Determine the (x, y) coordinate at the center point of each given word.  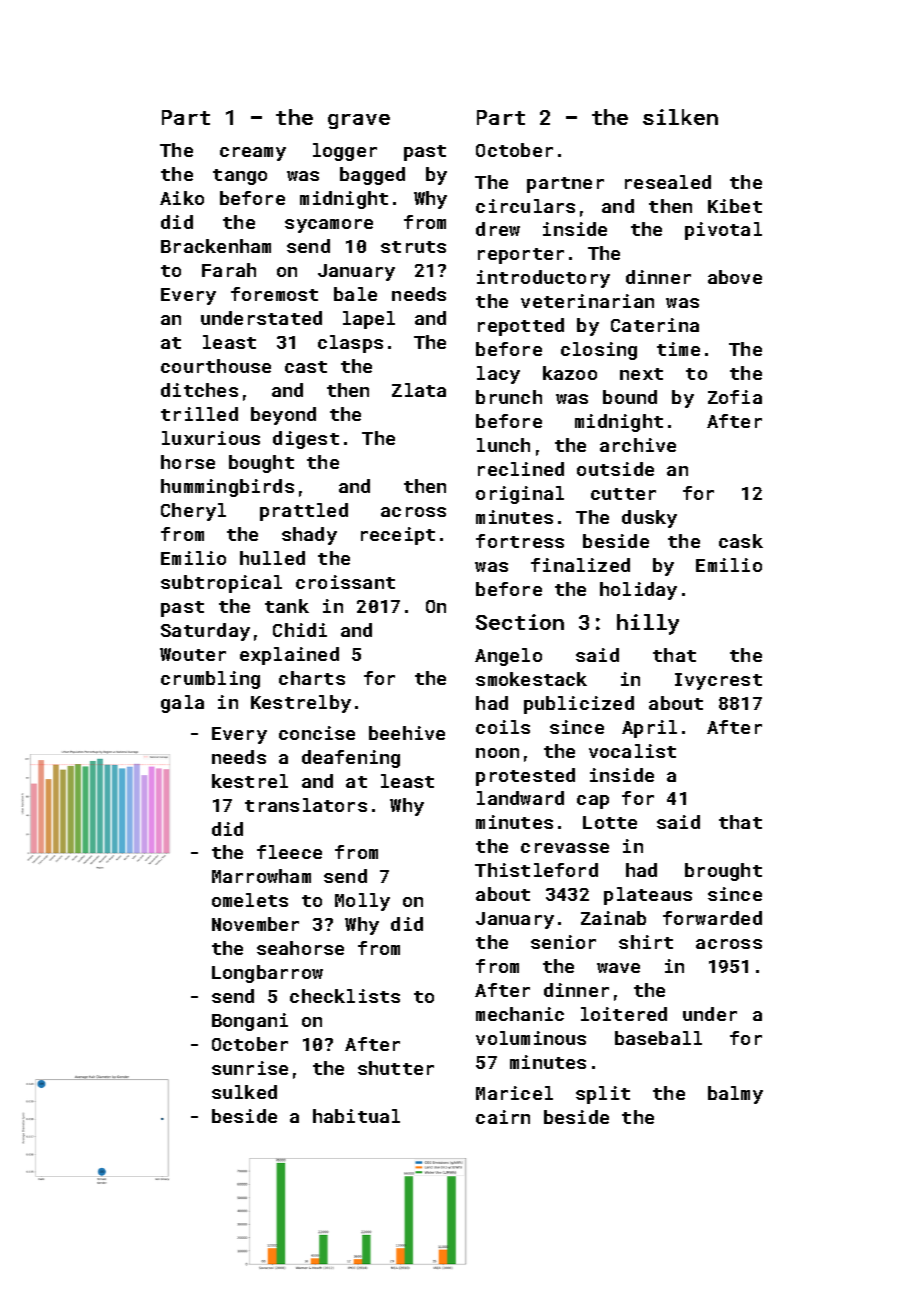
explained (289, 656)
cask (741, 541)
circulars (525, 206)
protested (525, 777)
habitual (356, 1116)
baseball (658, 1038)
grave (359, 121)
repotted (521, 327)
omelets (250, 900)
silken (680, 117)
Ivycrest (718, 681)
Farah (229, 270)
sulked (244, 1092)
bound (630, 397)
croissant (345, 582)
